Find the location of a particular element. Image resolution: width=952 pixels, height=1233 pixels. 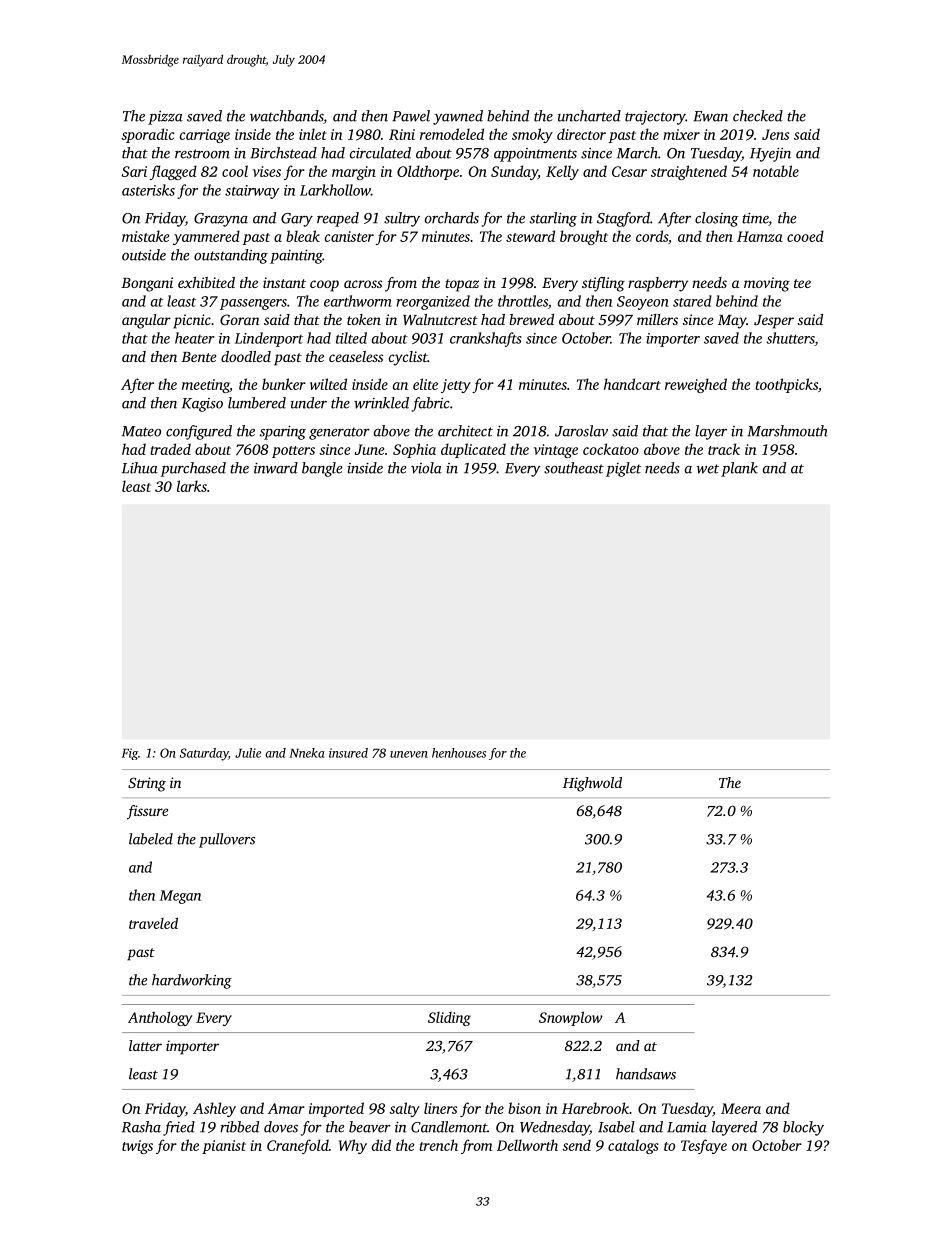

Snowplow is located at coordinates (571, 1018).
